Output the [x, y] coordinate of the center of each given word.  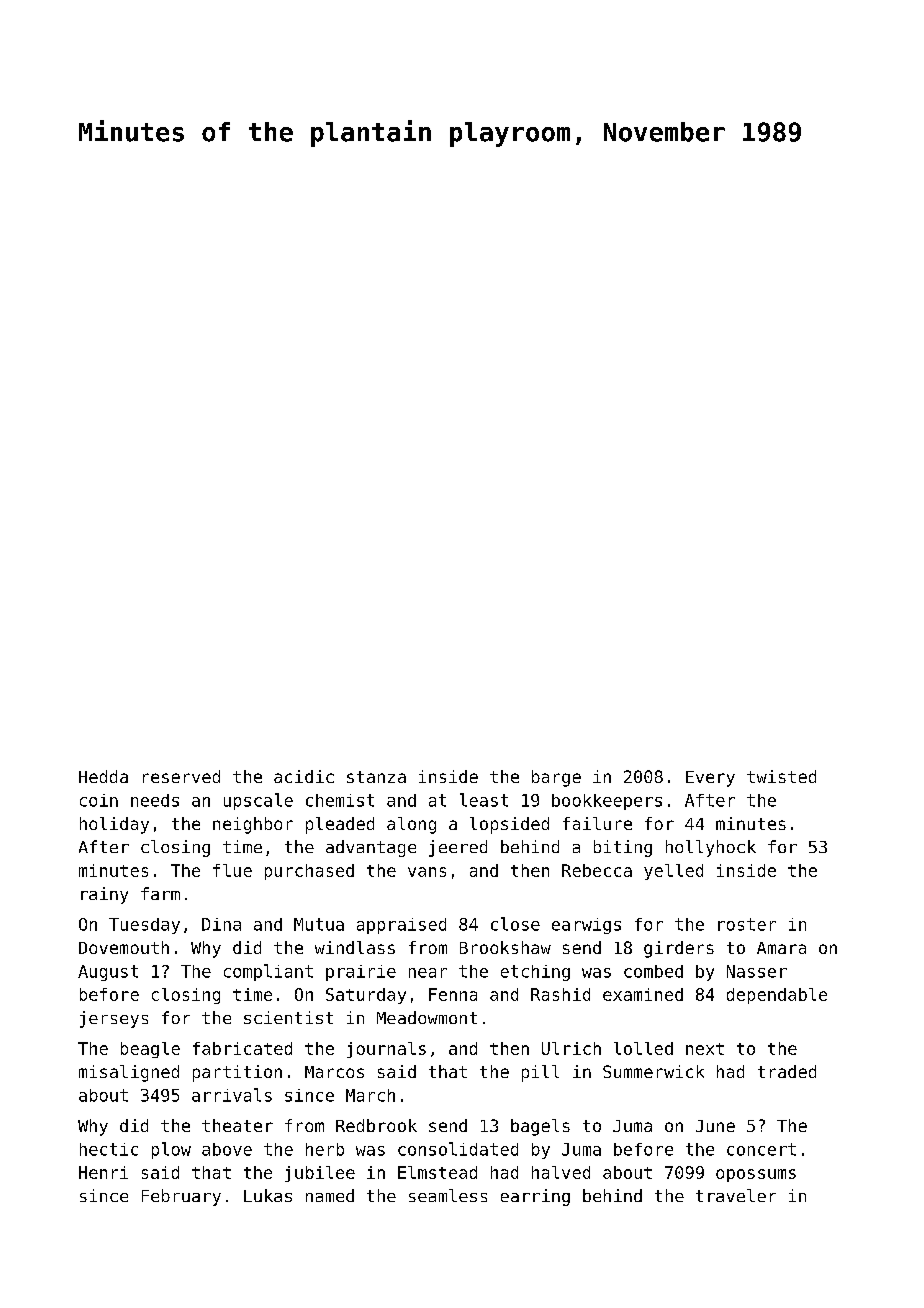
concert [761, 1149]
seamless [448, 1195]
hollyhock [711, 848]
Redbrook [376, 1125]
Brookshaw [505, 947]
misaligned [129, 1073]
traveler [736, 1195]
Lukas [268, 1195]
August [108, 973]
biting [623, 848]
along [411, 825]
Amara [781, 948]
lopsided [509, 825]
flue [232, 870]
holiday [114, 825]
